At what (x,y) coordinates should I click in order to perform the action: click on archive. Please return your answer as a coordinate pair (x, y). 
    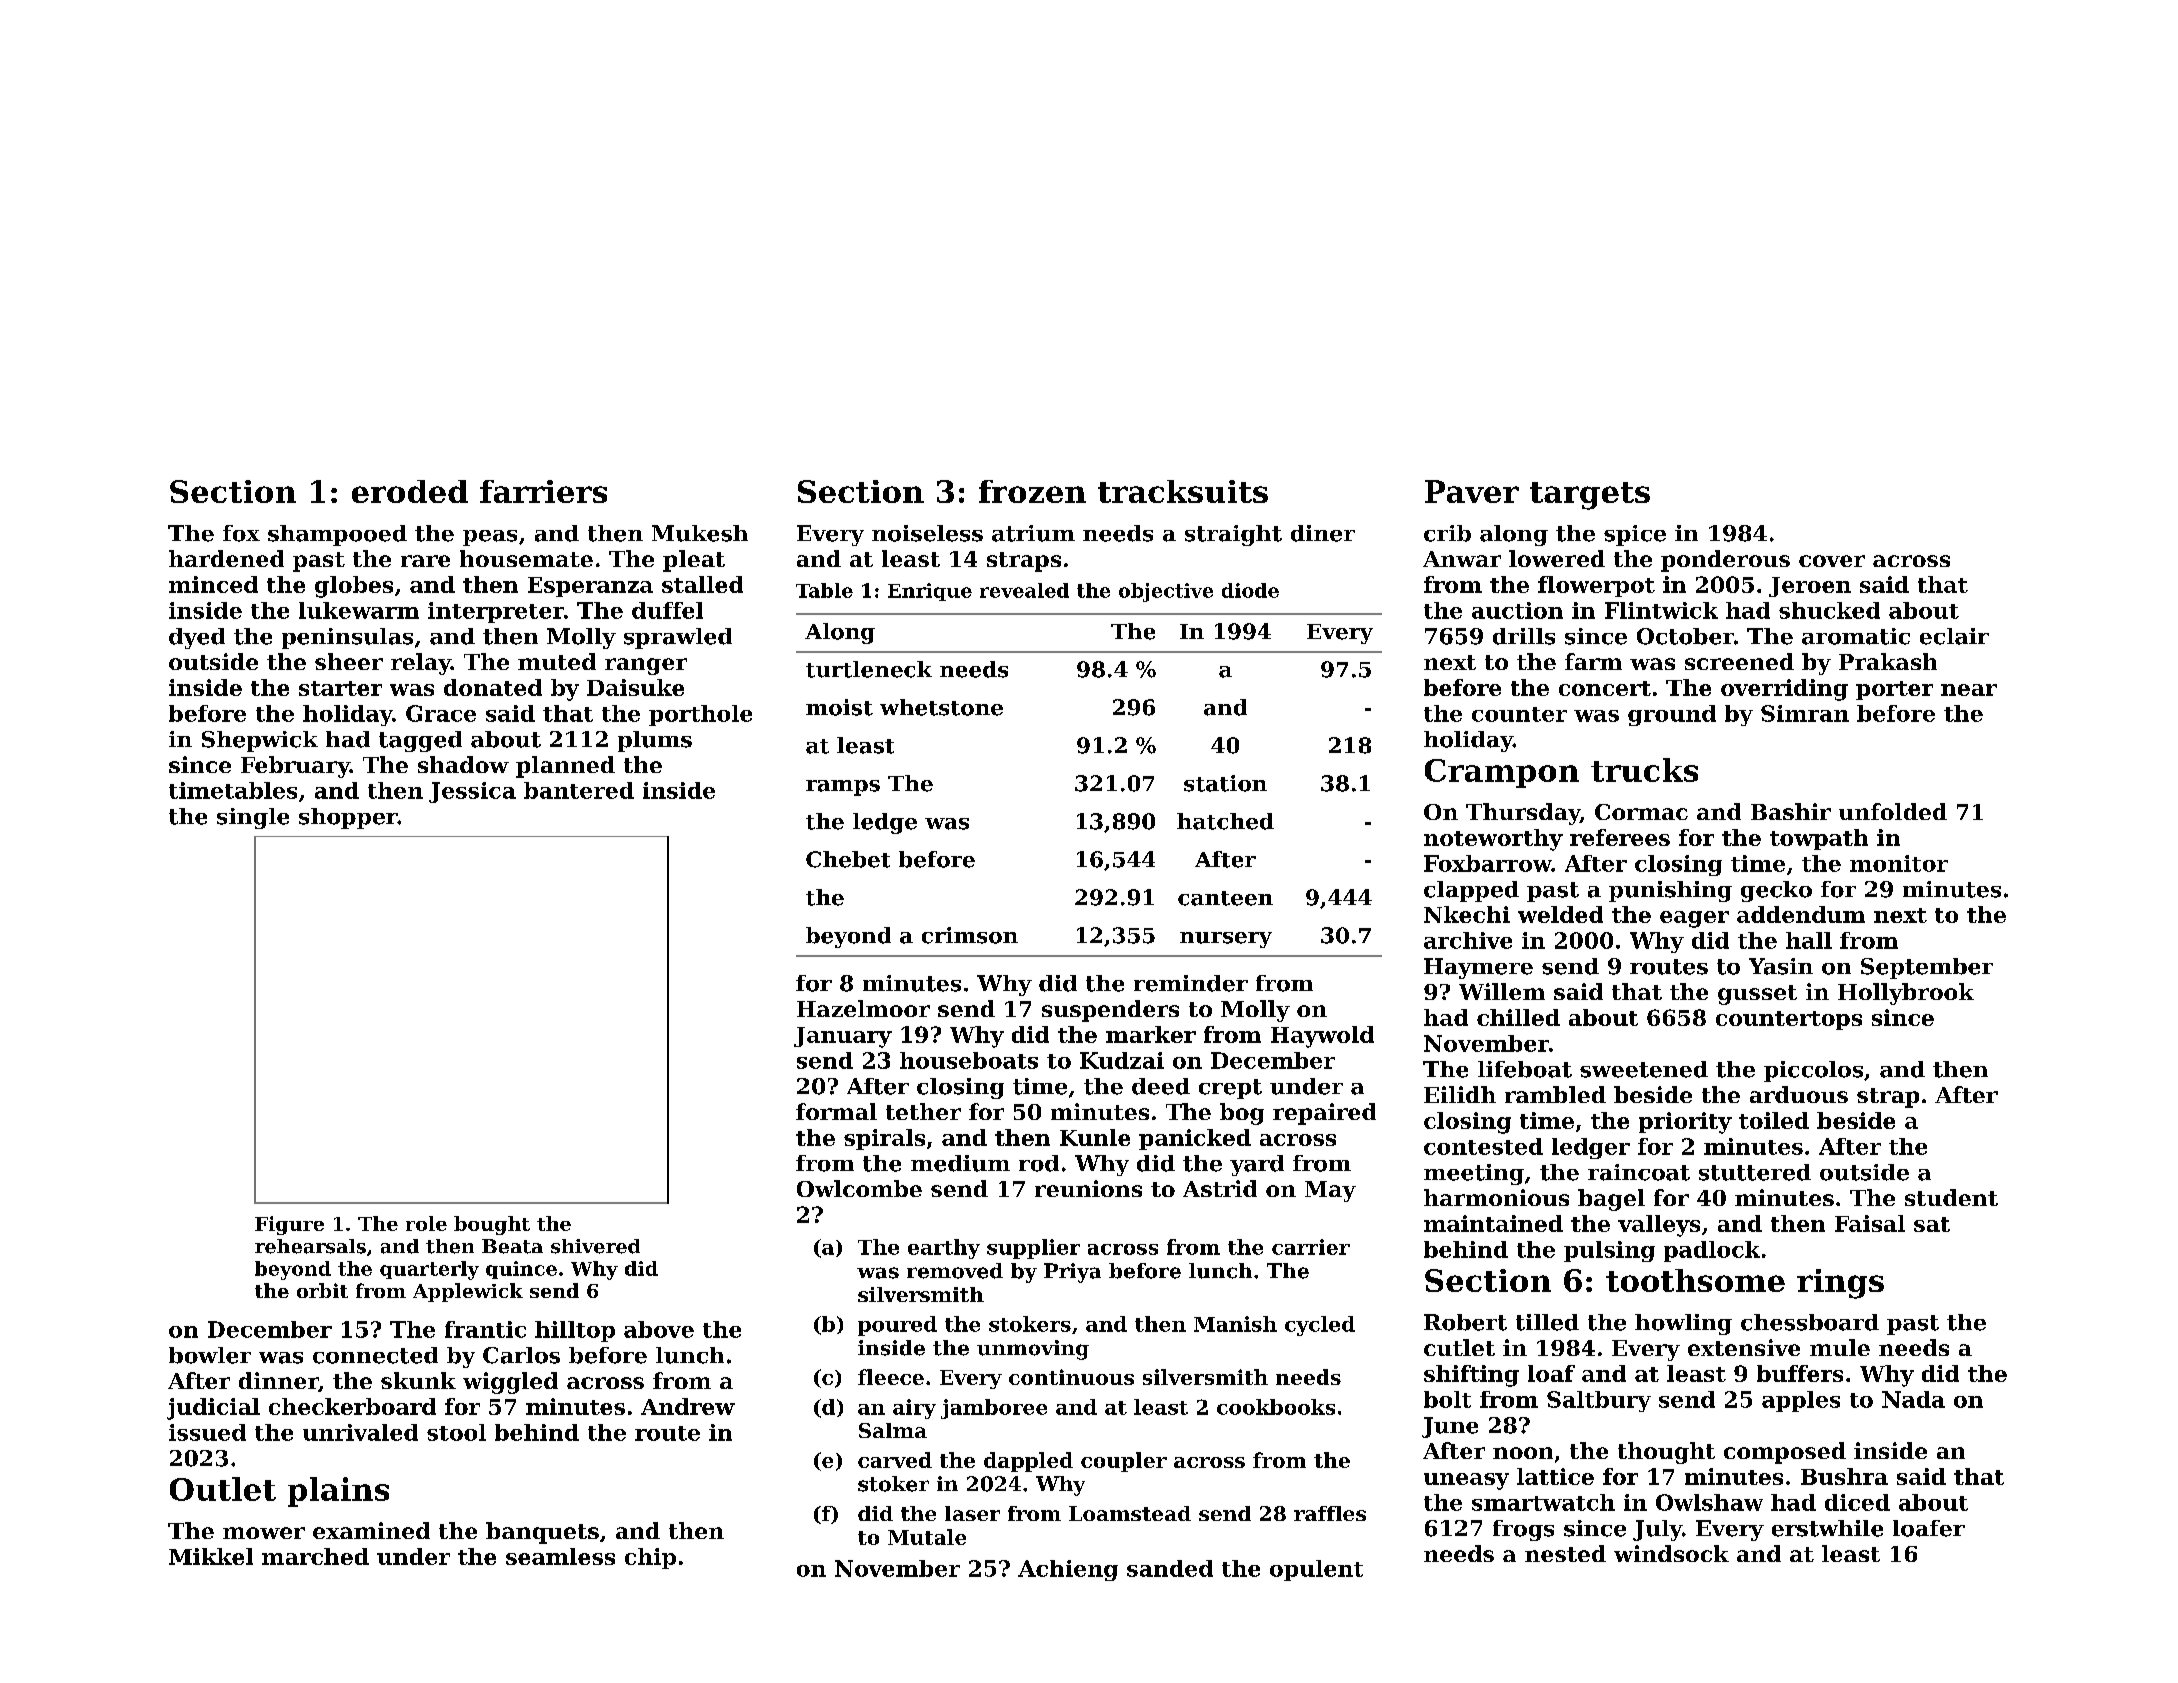
    Looking at the image, I should click on (1468, 940).
